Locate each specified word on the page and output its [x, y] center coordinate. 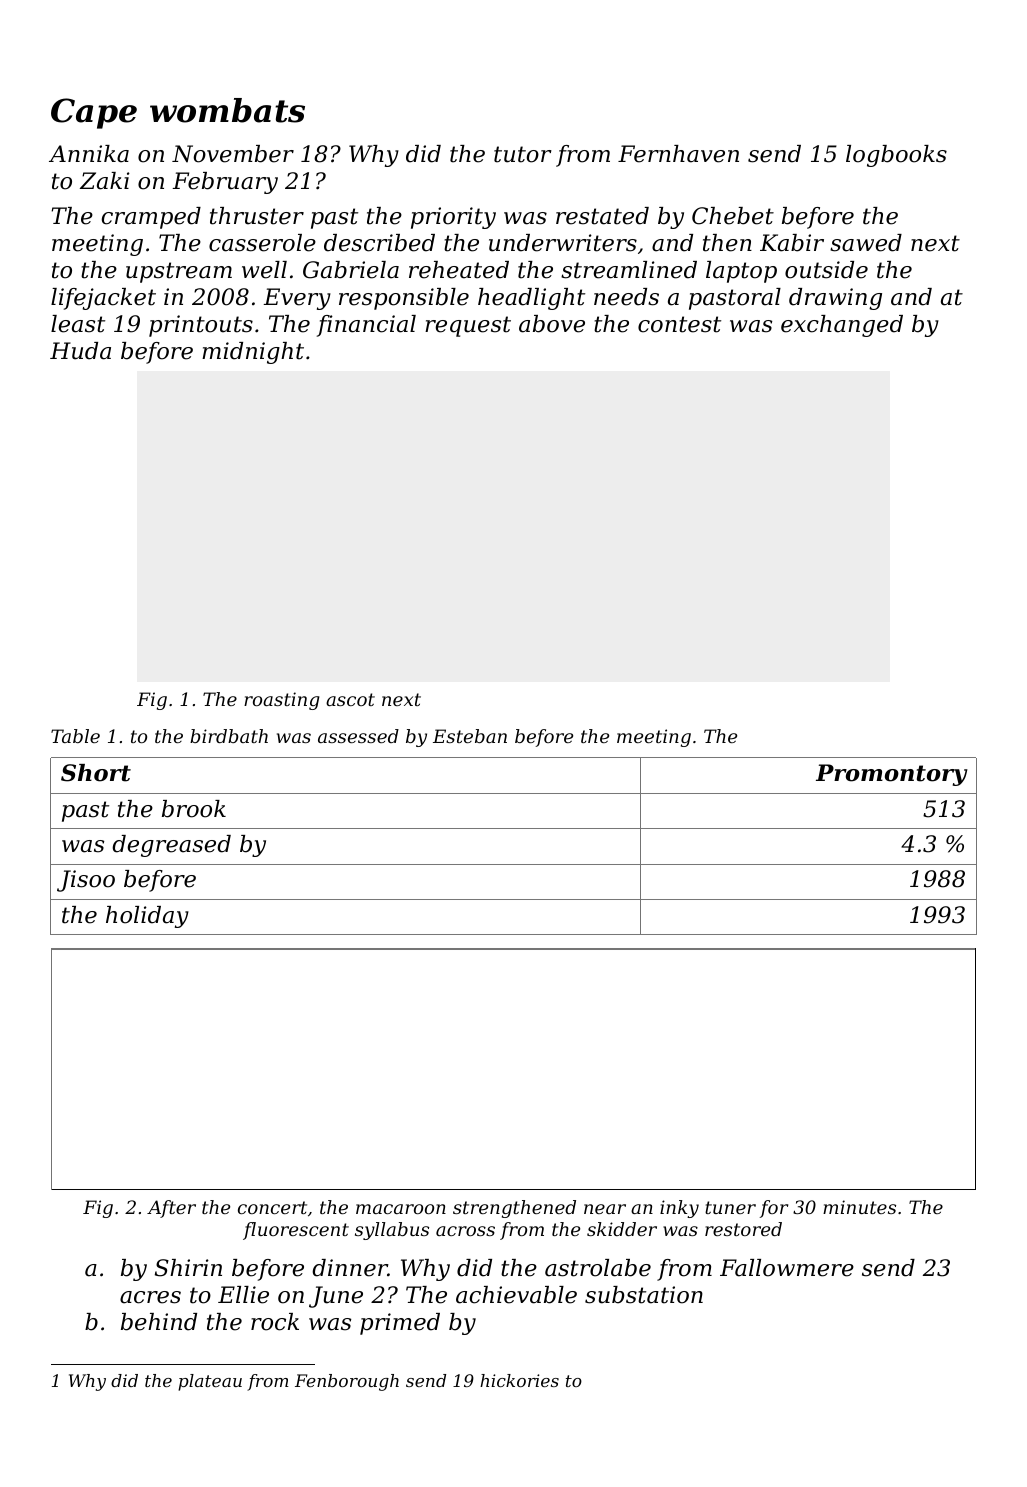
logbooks [896, 156]
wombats [227, 110]
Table [75, 736]
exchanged [842, 326]
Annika [89, 154]
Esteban [470, 736]
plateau [210, 1382]
